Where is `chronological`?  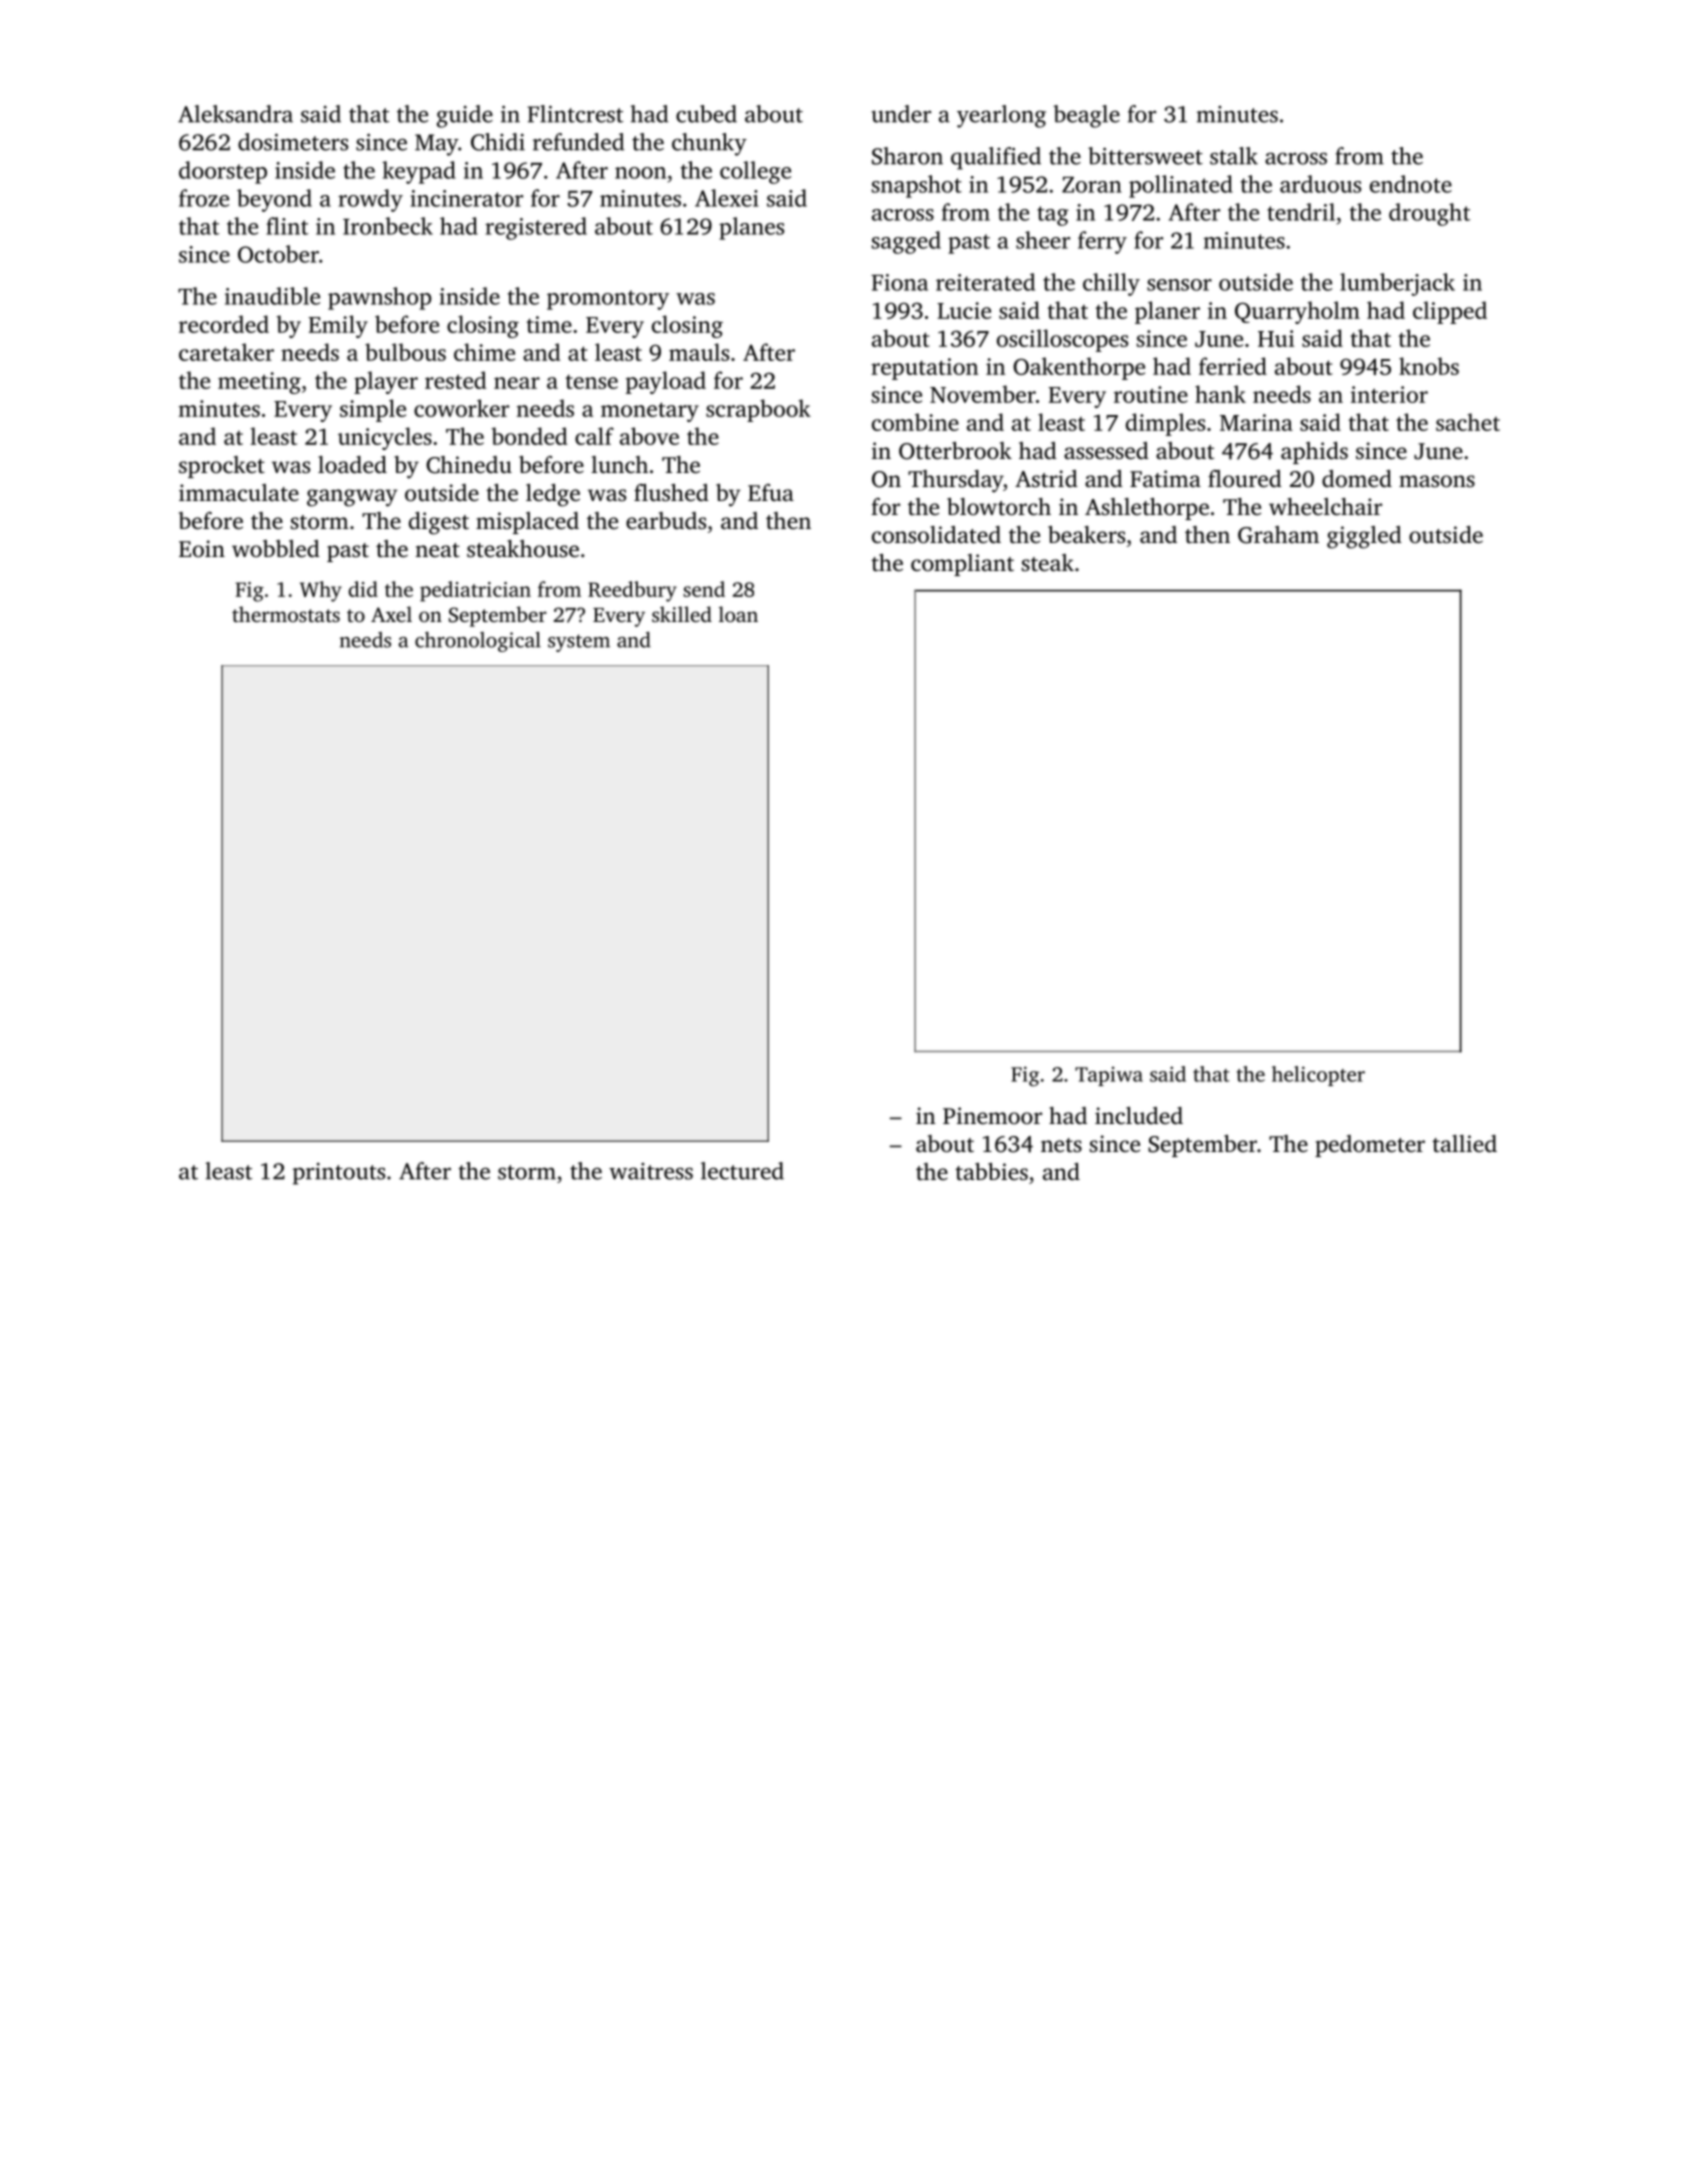 chronological is located at coordinates (478, 642).
